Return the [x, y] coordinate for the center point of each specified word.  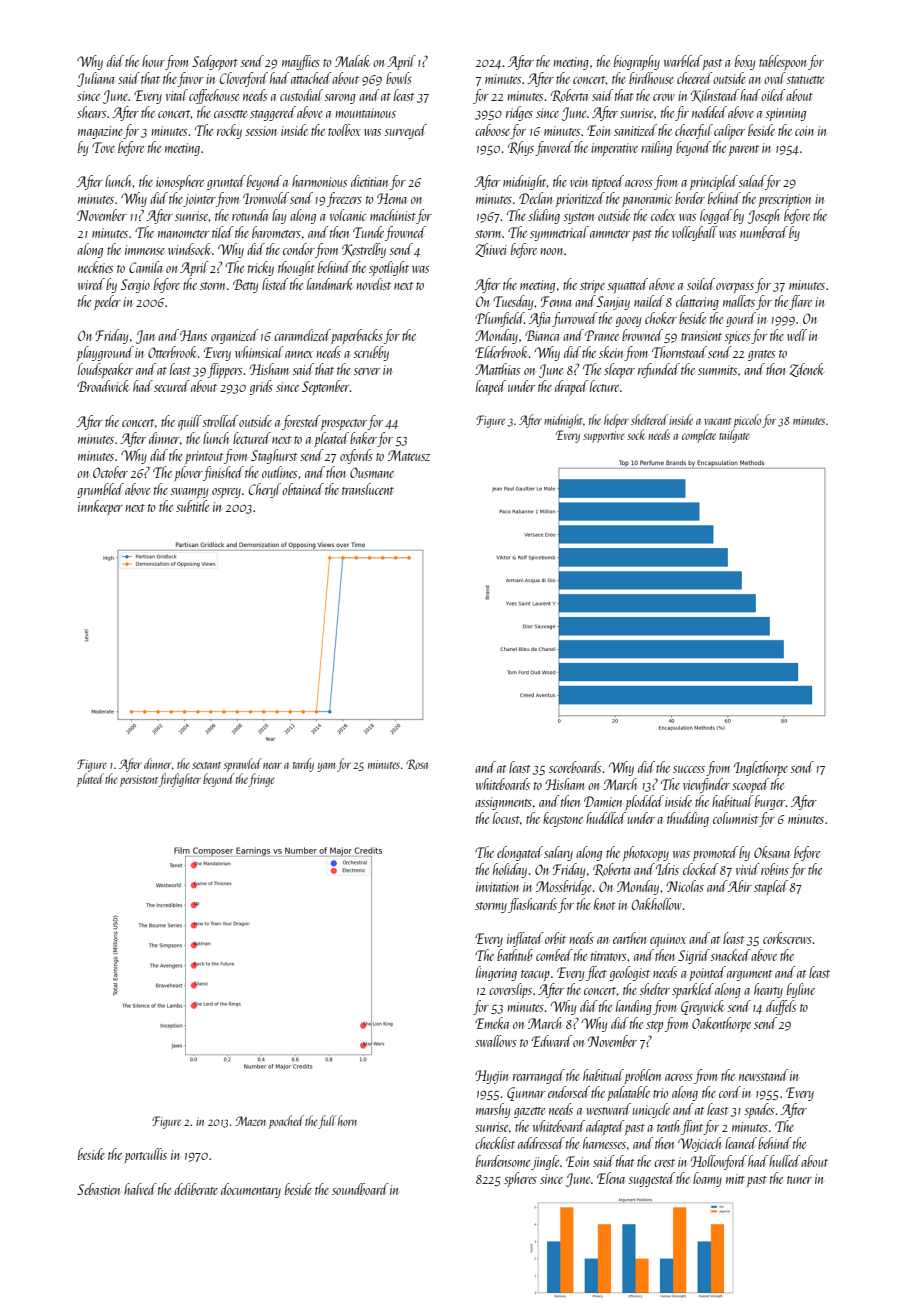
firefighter [180, 780]
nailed [649, 301]
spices [737, 337]
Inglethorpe [761, 768]
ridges [519, 113]
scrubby [371, 353]
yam [326, 767]
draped [571, 387]
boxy [745, 62]
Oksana [772, 852]
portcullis [145, 1155]
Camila [145, 267]
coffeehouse [214, 96]
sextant [206, 765]
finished [223, 473]
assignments [503, 803]
